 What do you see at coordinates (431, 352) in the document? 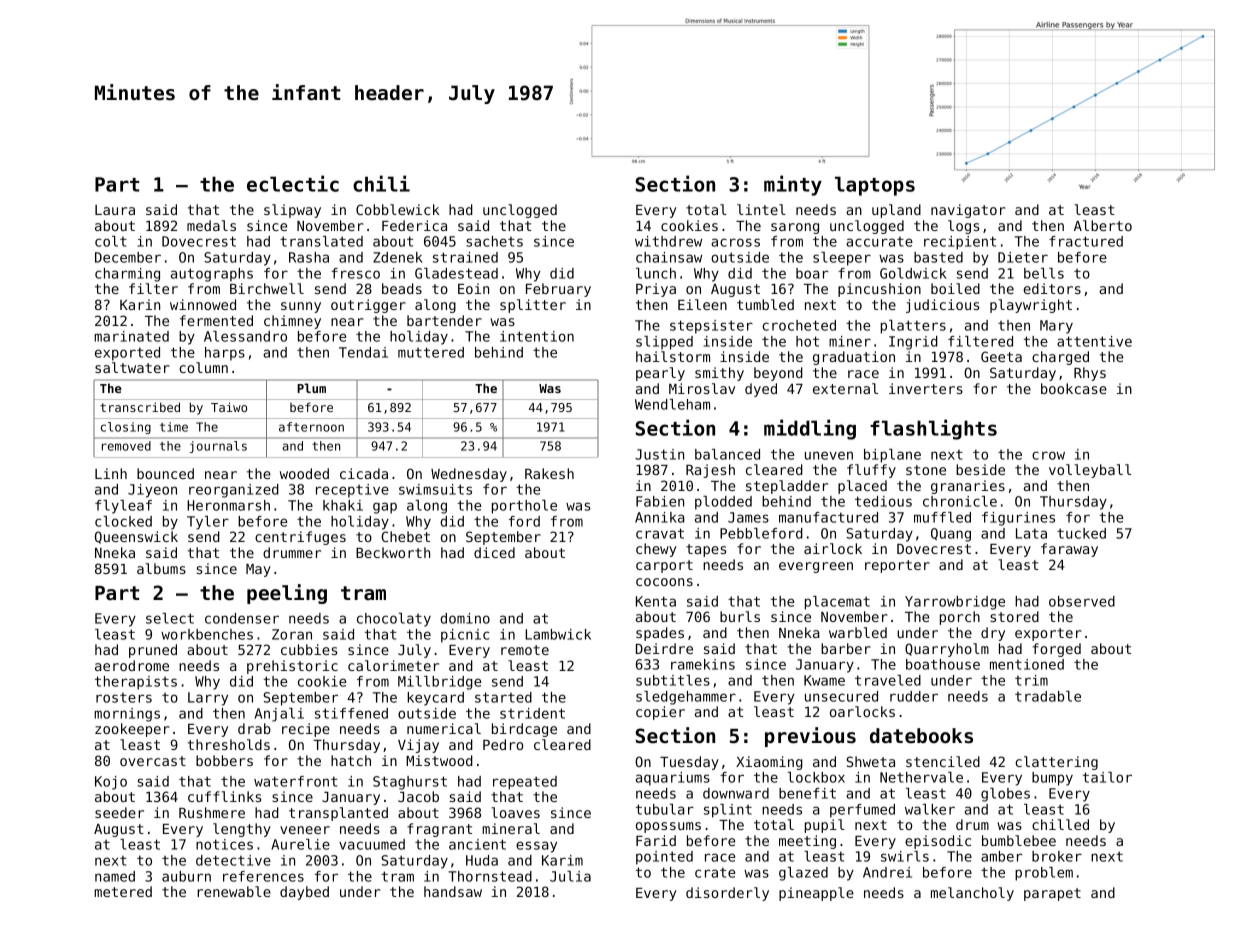
I see `muttered` at bounding box center [431, 352].
